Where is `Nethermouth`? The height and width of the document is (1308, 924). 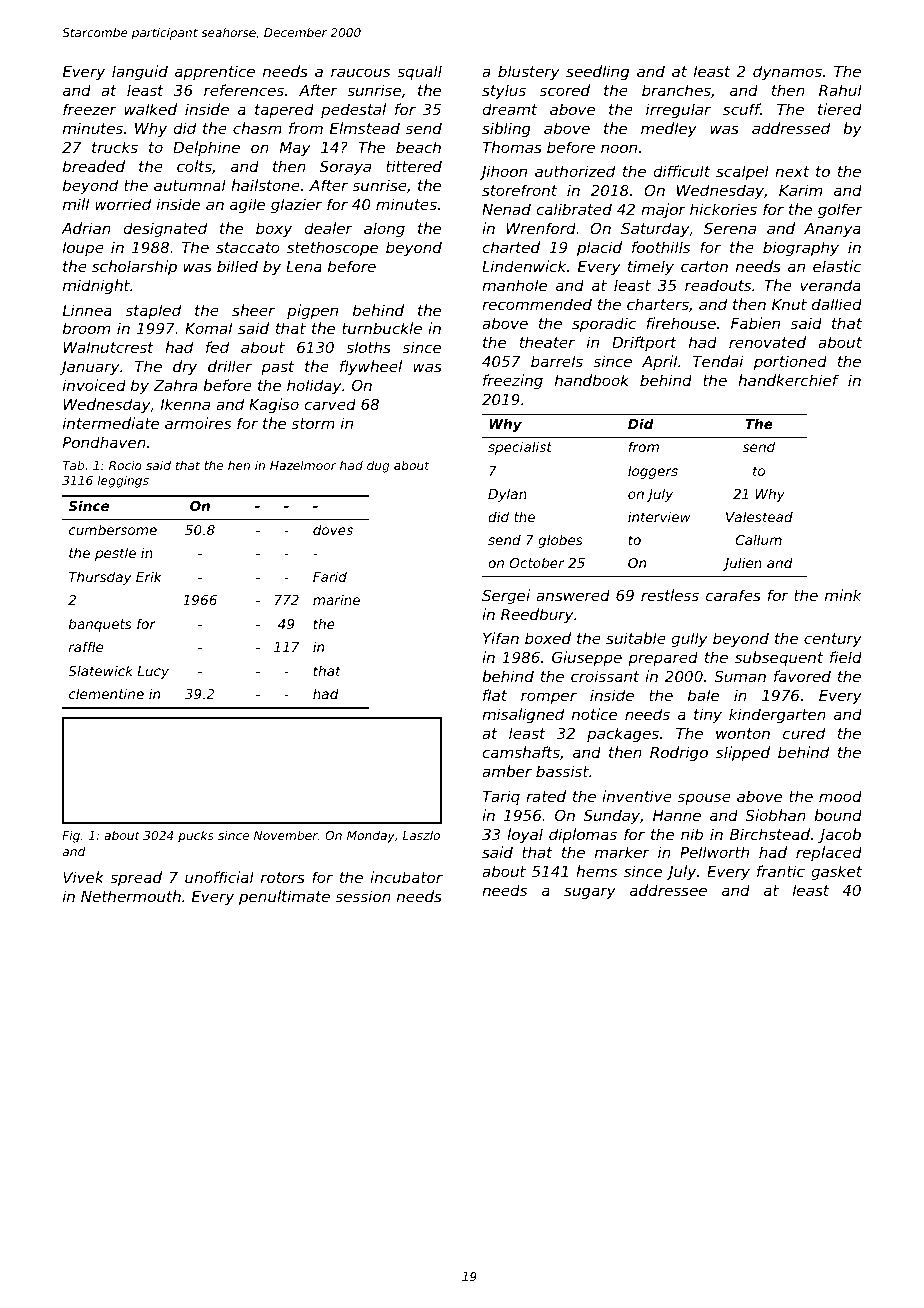
Nethermouth is located at coordinates (131, 896).
